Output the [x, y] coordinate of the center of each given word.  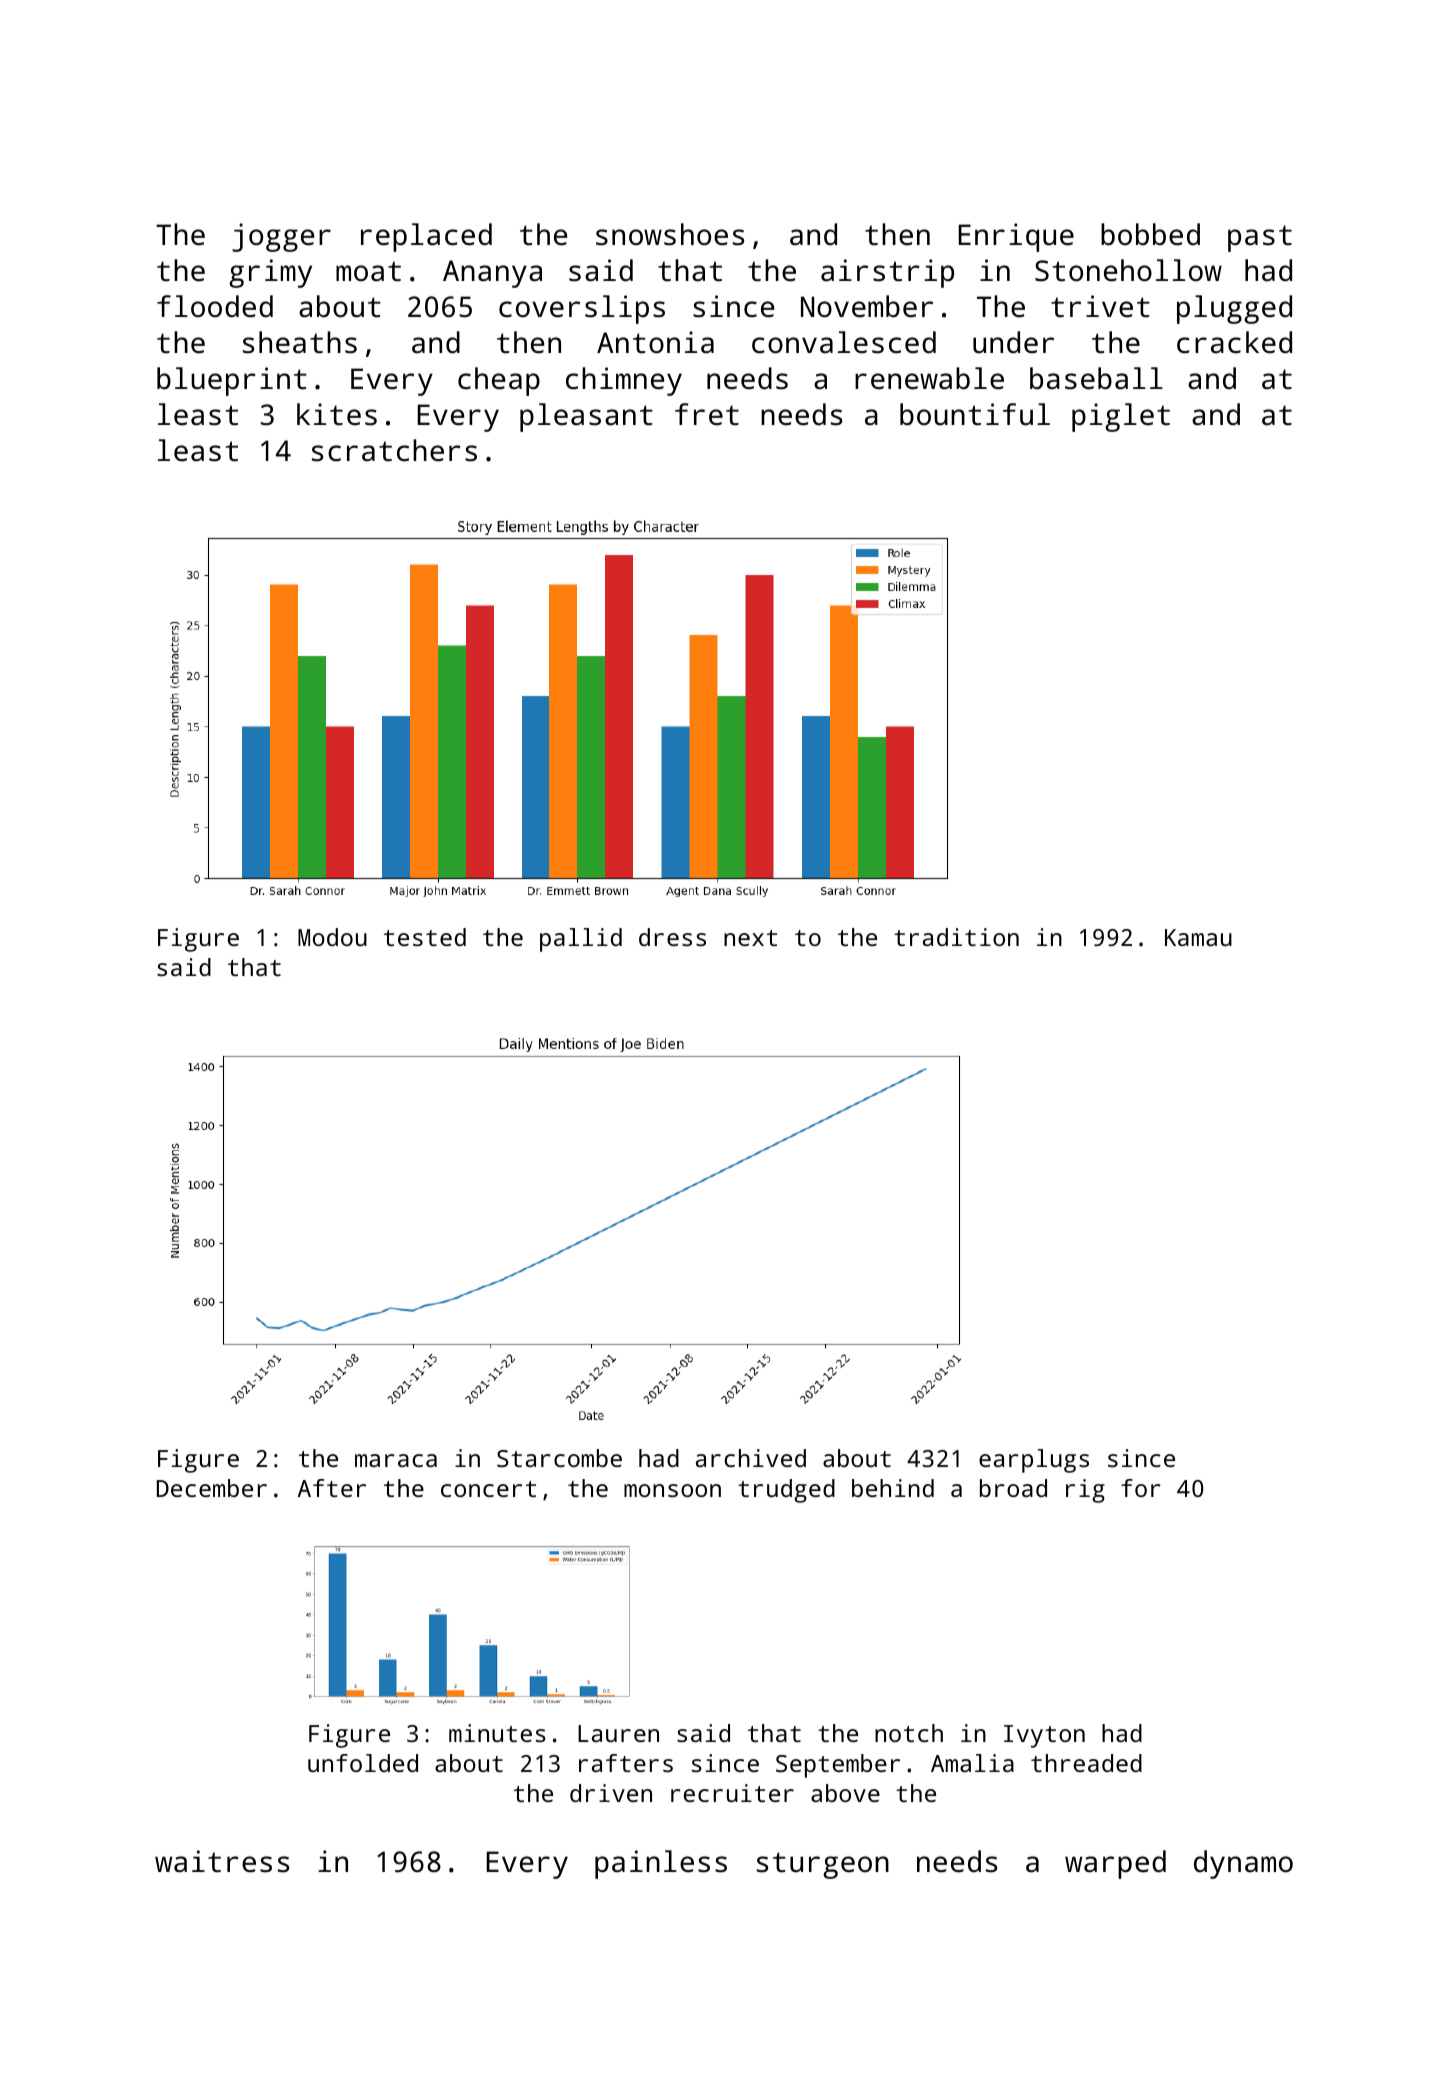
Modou [332, 937]
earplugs [1034, 1461]
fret [707, 414]
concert [488, 1489]
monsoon [672, 1490]
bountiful [975, 414]
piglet [1121, 417]
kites [337, 414]
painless [661, 1864]
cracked [1234, 342]
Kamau [1198, 937]
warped [1115, 1864]
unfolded [363, 1763]
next [750, 938]
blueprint [232, 381]
